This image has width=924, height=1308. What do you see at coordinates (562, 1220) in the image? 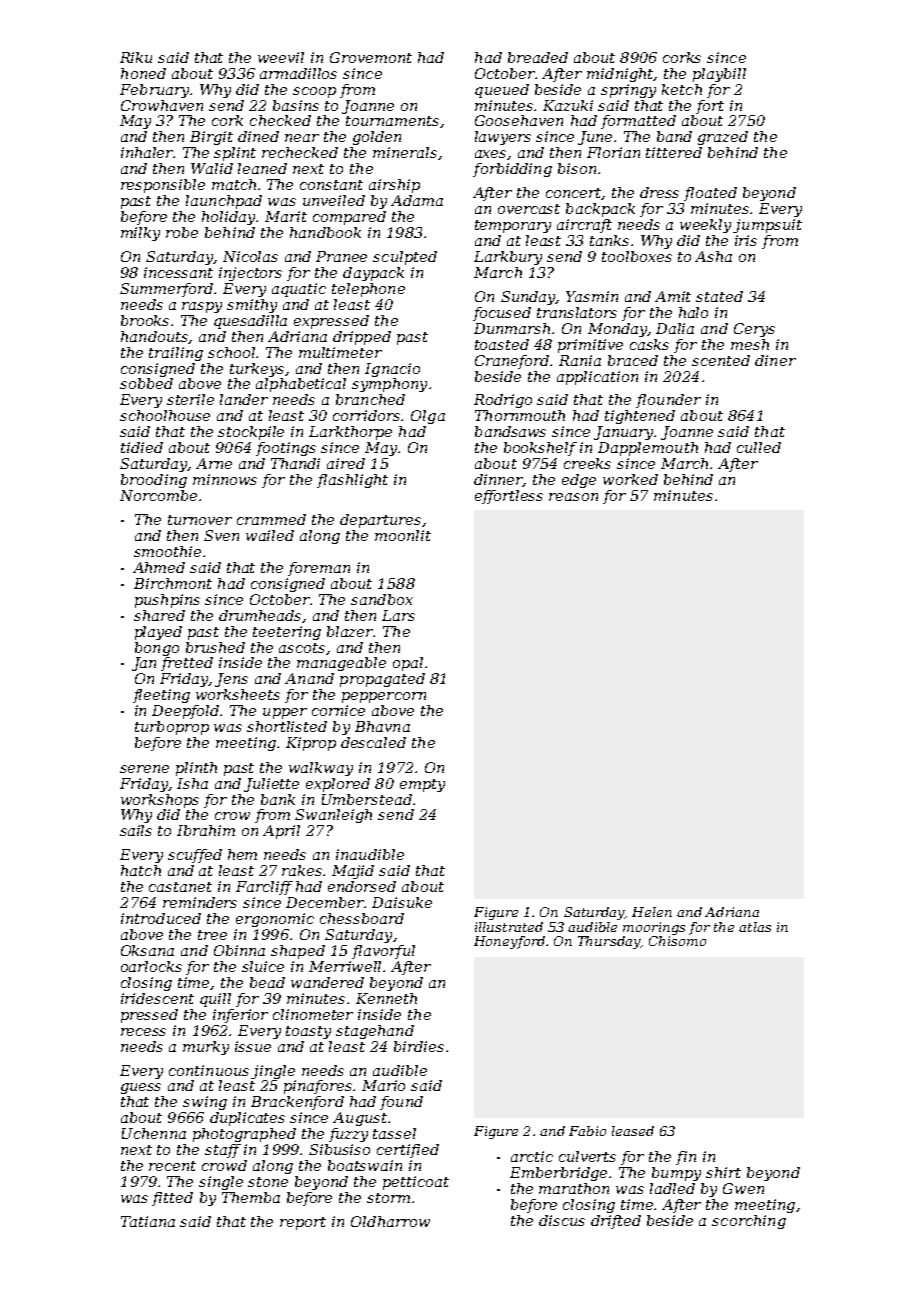
I see `discus` at bounding box center [562, 1220].
